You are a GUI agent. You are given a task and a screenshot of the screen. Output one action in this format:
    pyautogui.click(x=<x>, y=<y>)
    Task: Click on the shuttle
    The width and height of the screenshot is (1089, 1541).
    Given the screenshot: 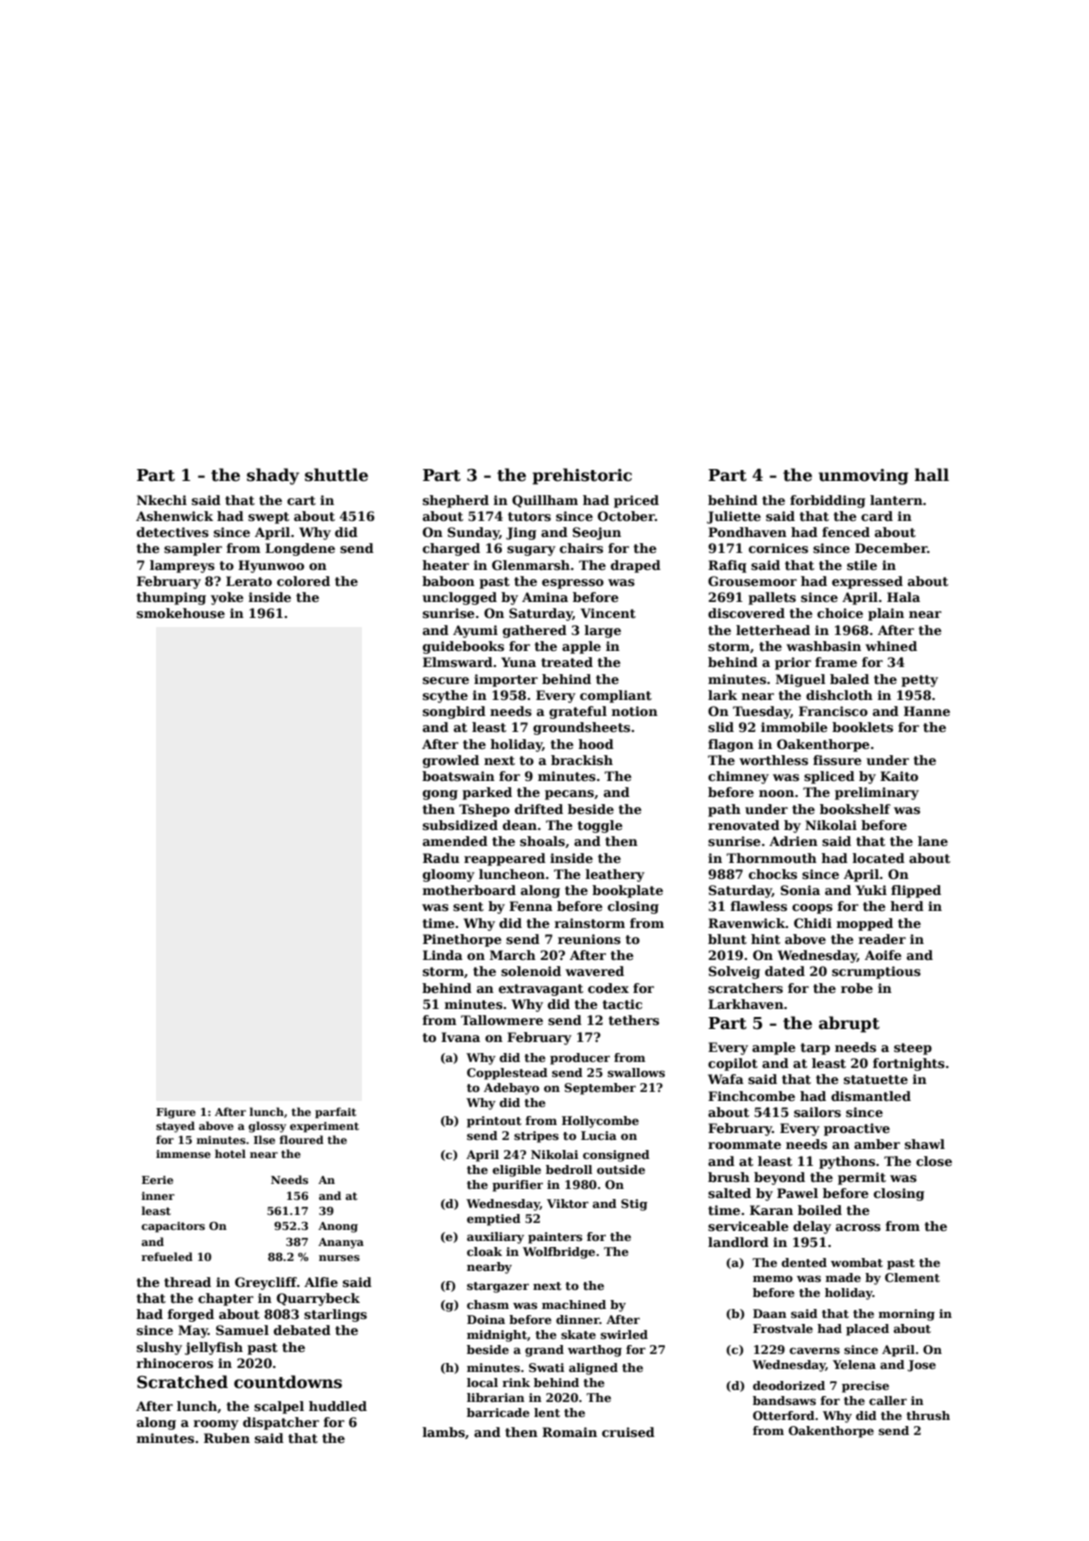 What is the action you would take?
    pyautogui.click(x=336, y=475)
